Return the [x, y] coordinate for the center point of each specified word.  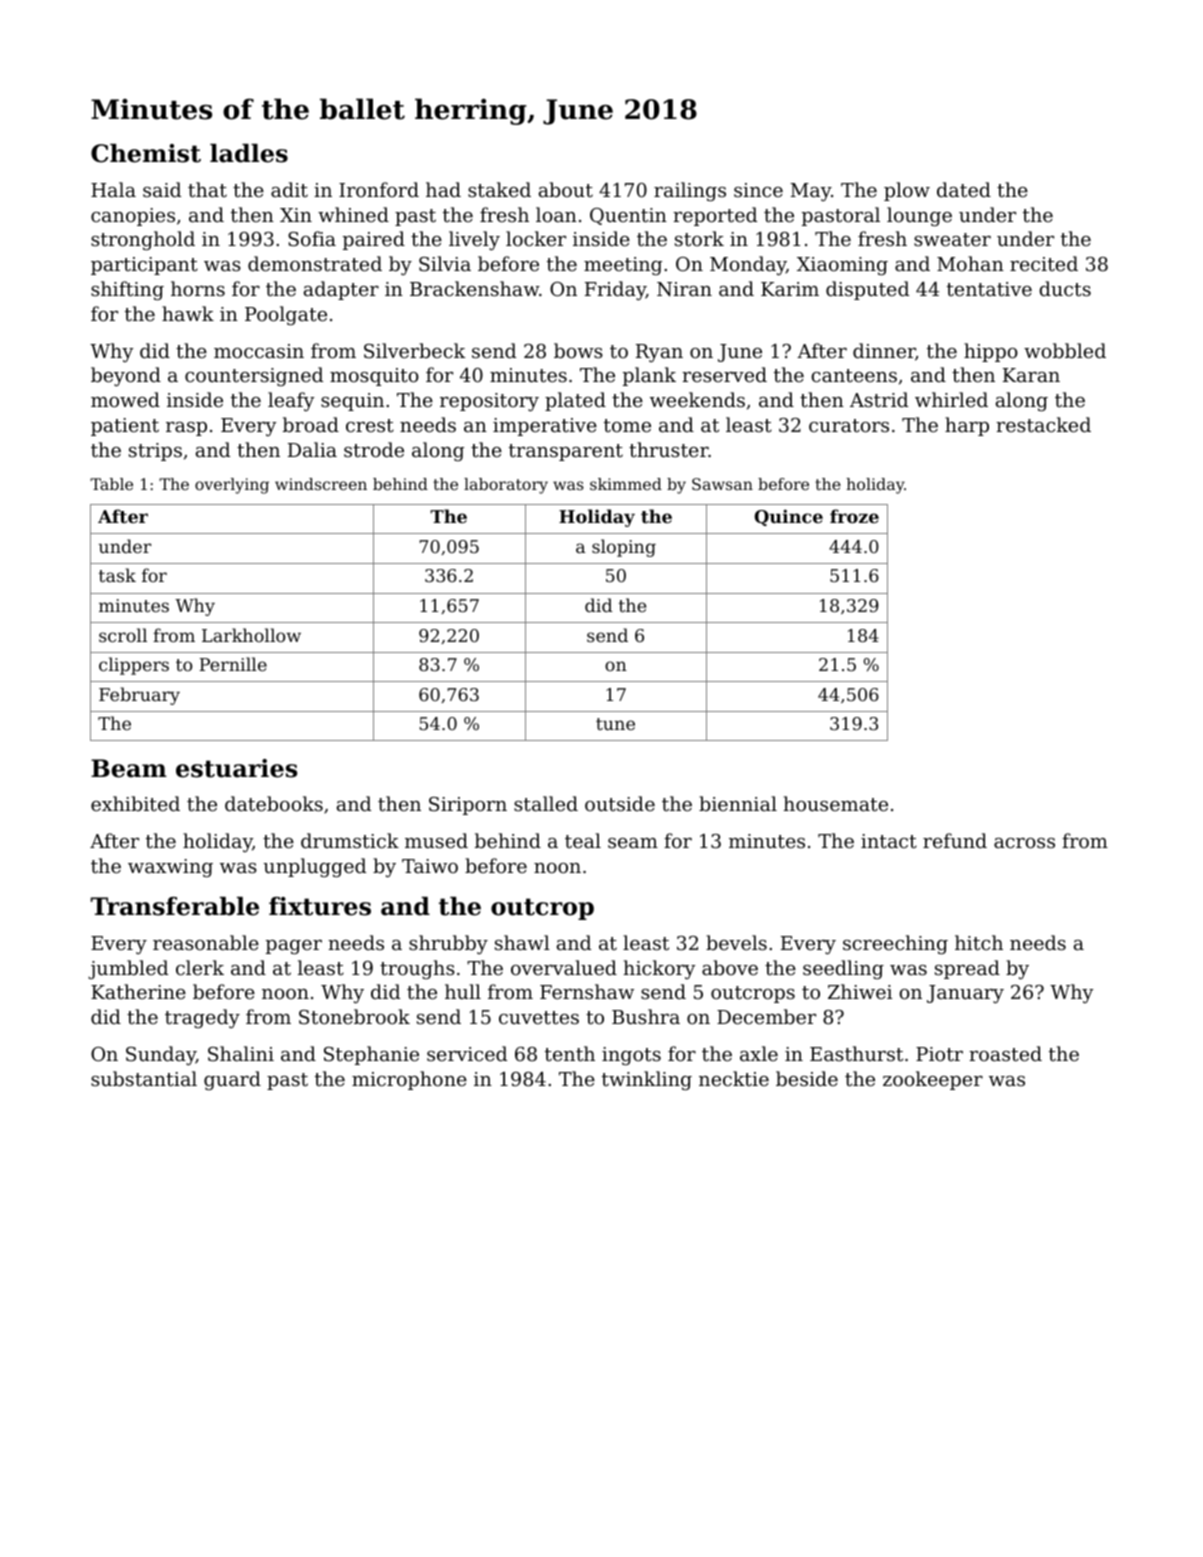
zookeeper [933, 1080]
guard [232, 1080]
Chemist [146, 153]
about [566, 189]
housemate [836, 803]
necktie [734, 1078]
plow [907, 191]
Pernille [233, 664]
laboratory [506, 486]
